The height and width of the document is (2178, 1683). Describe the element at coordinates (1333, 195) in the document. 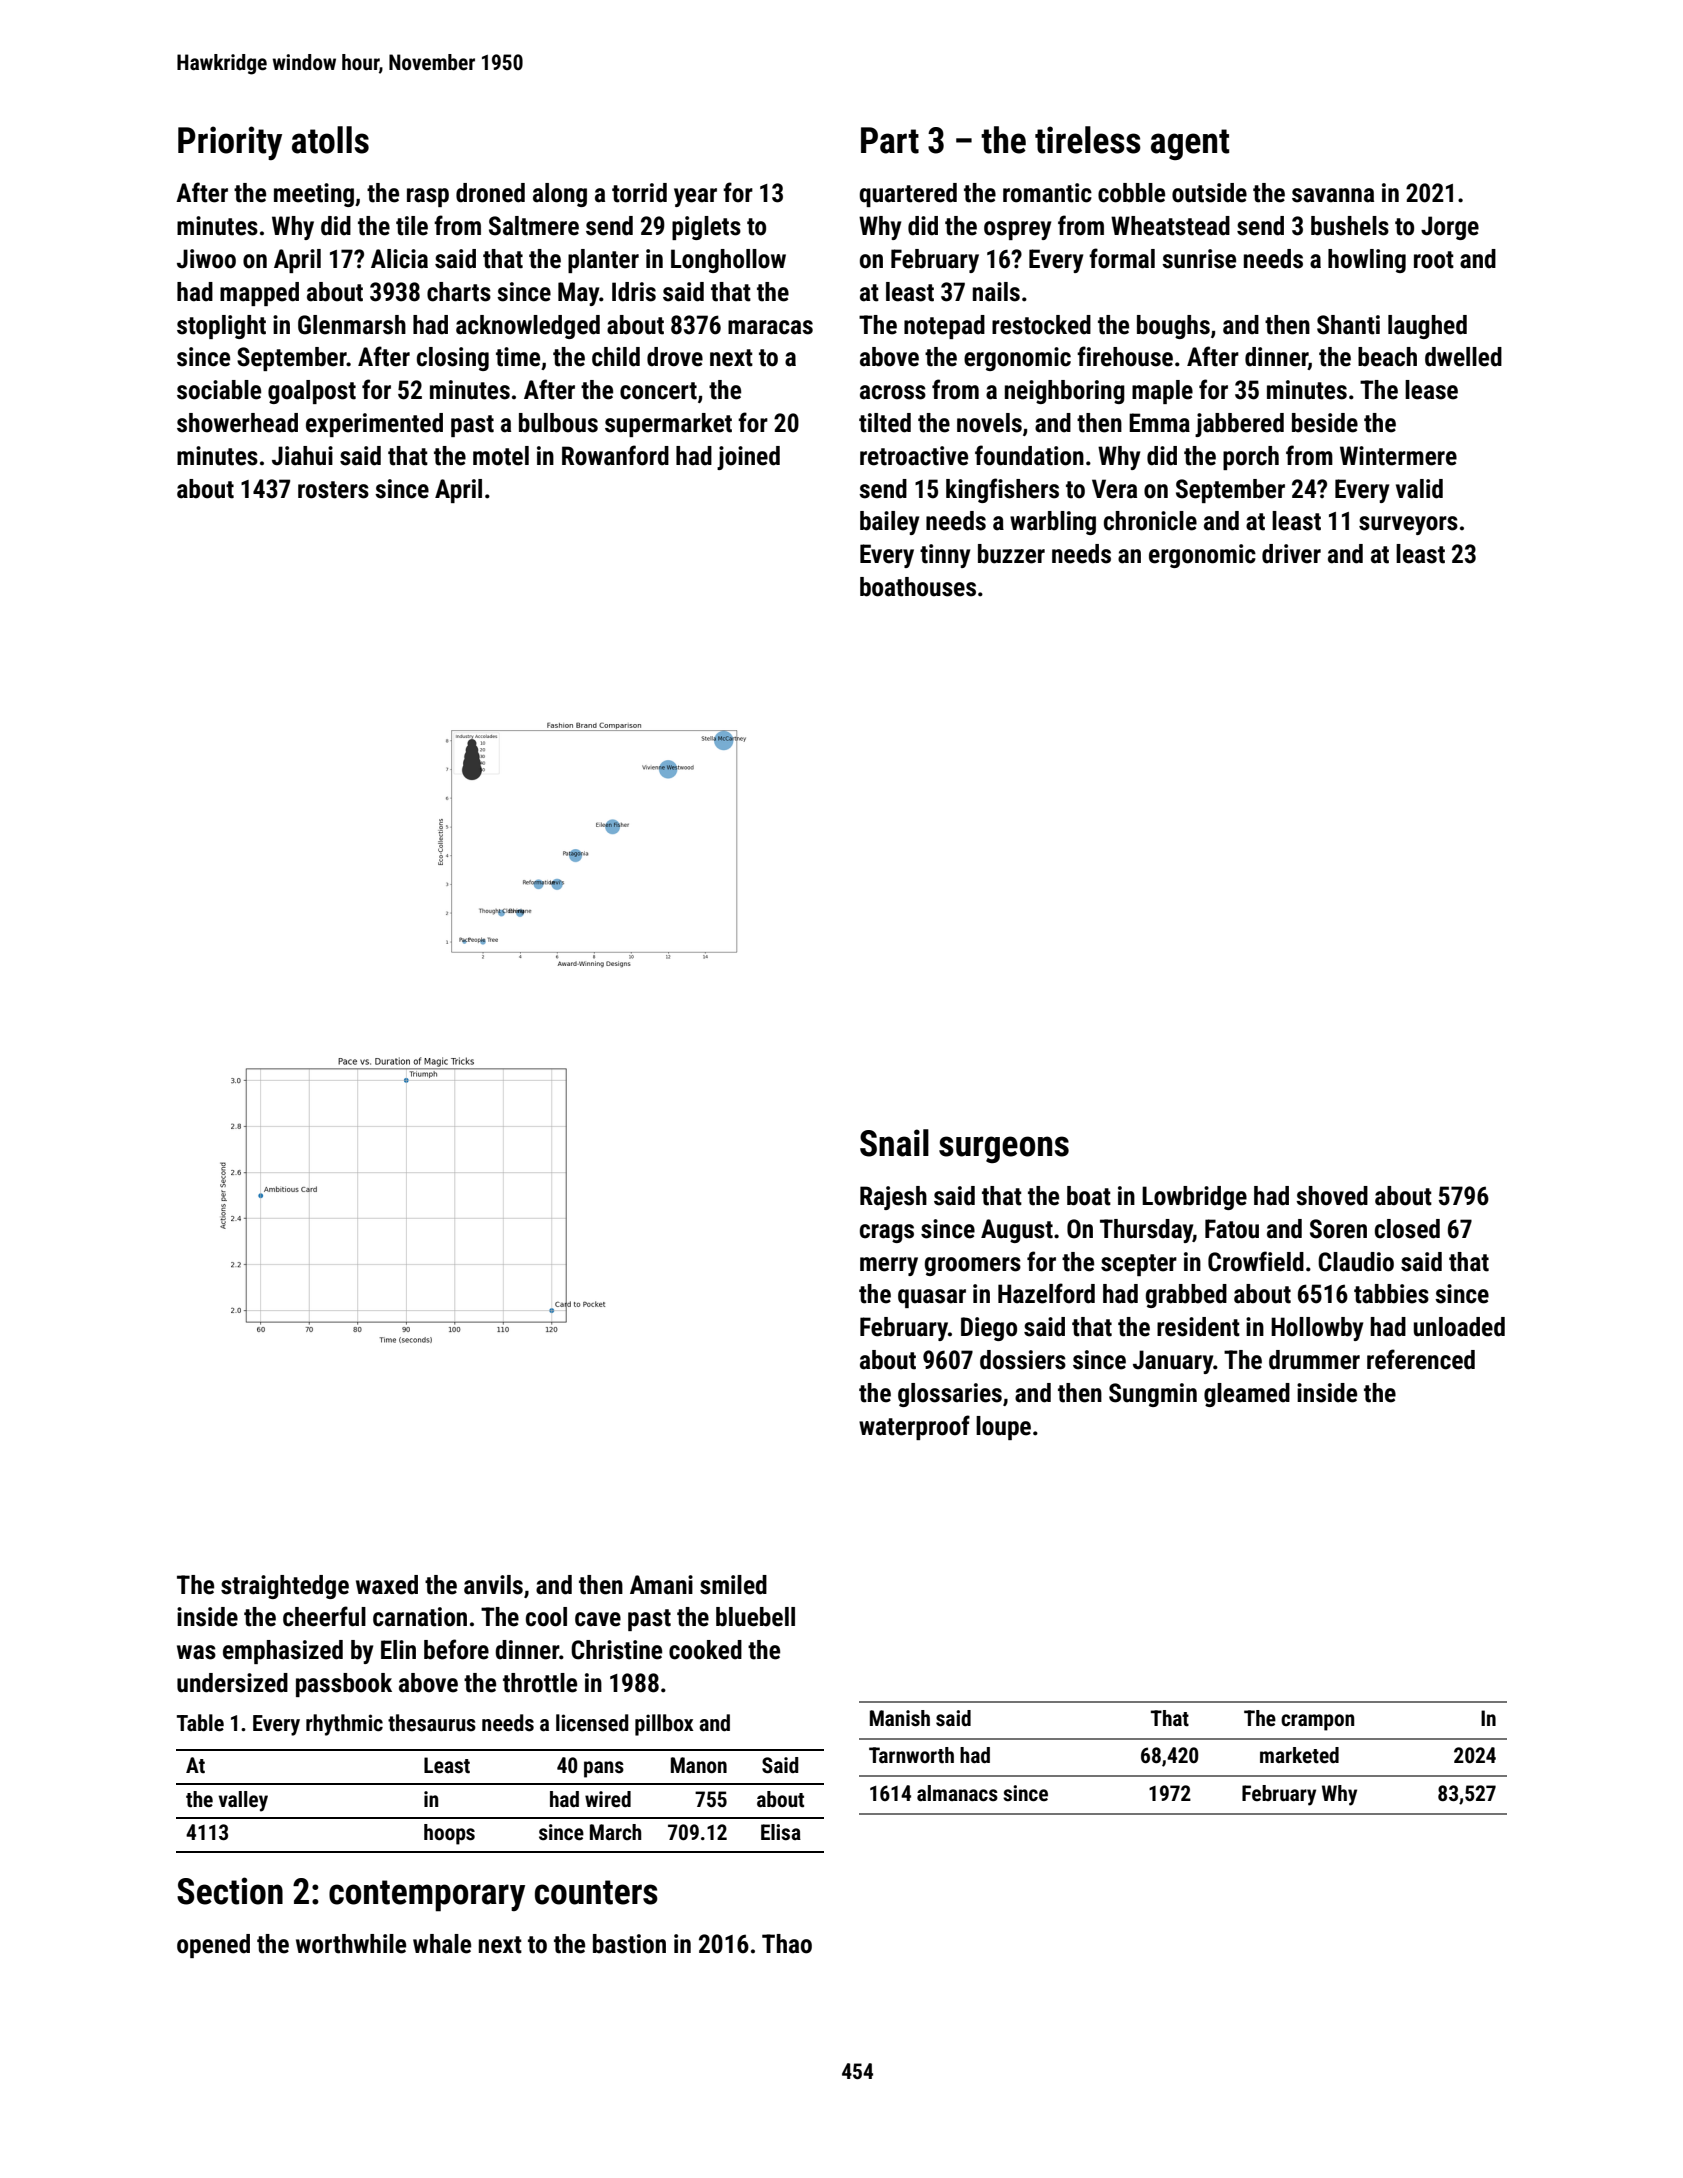

I see `savanna` at that location.
